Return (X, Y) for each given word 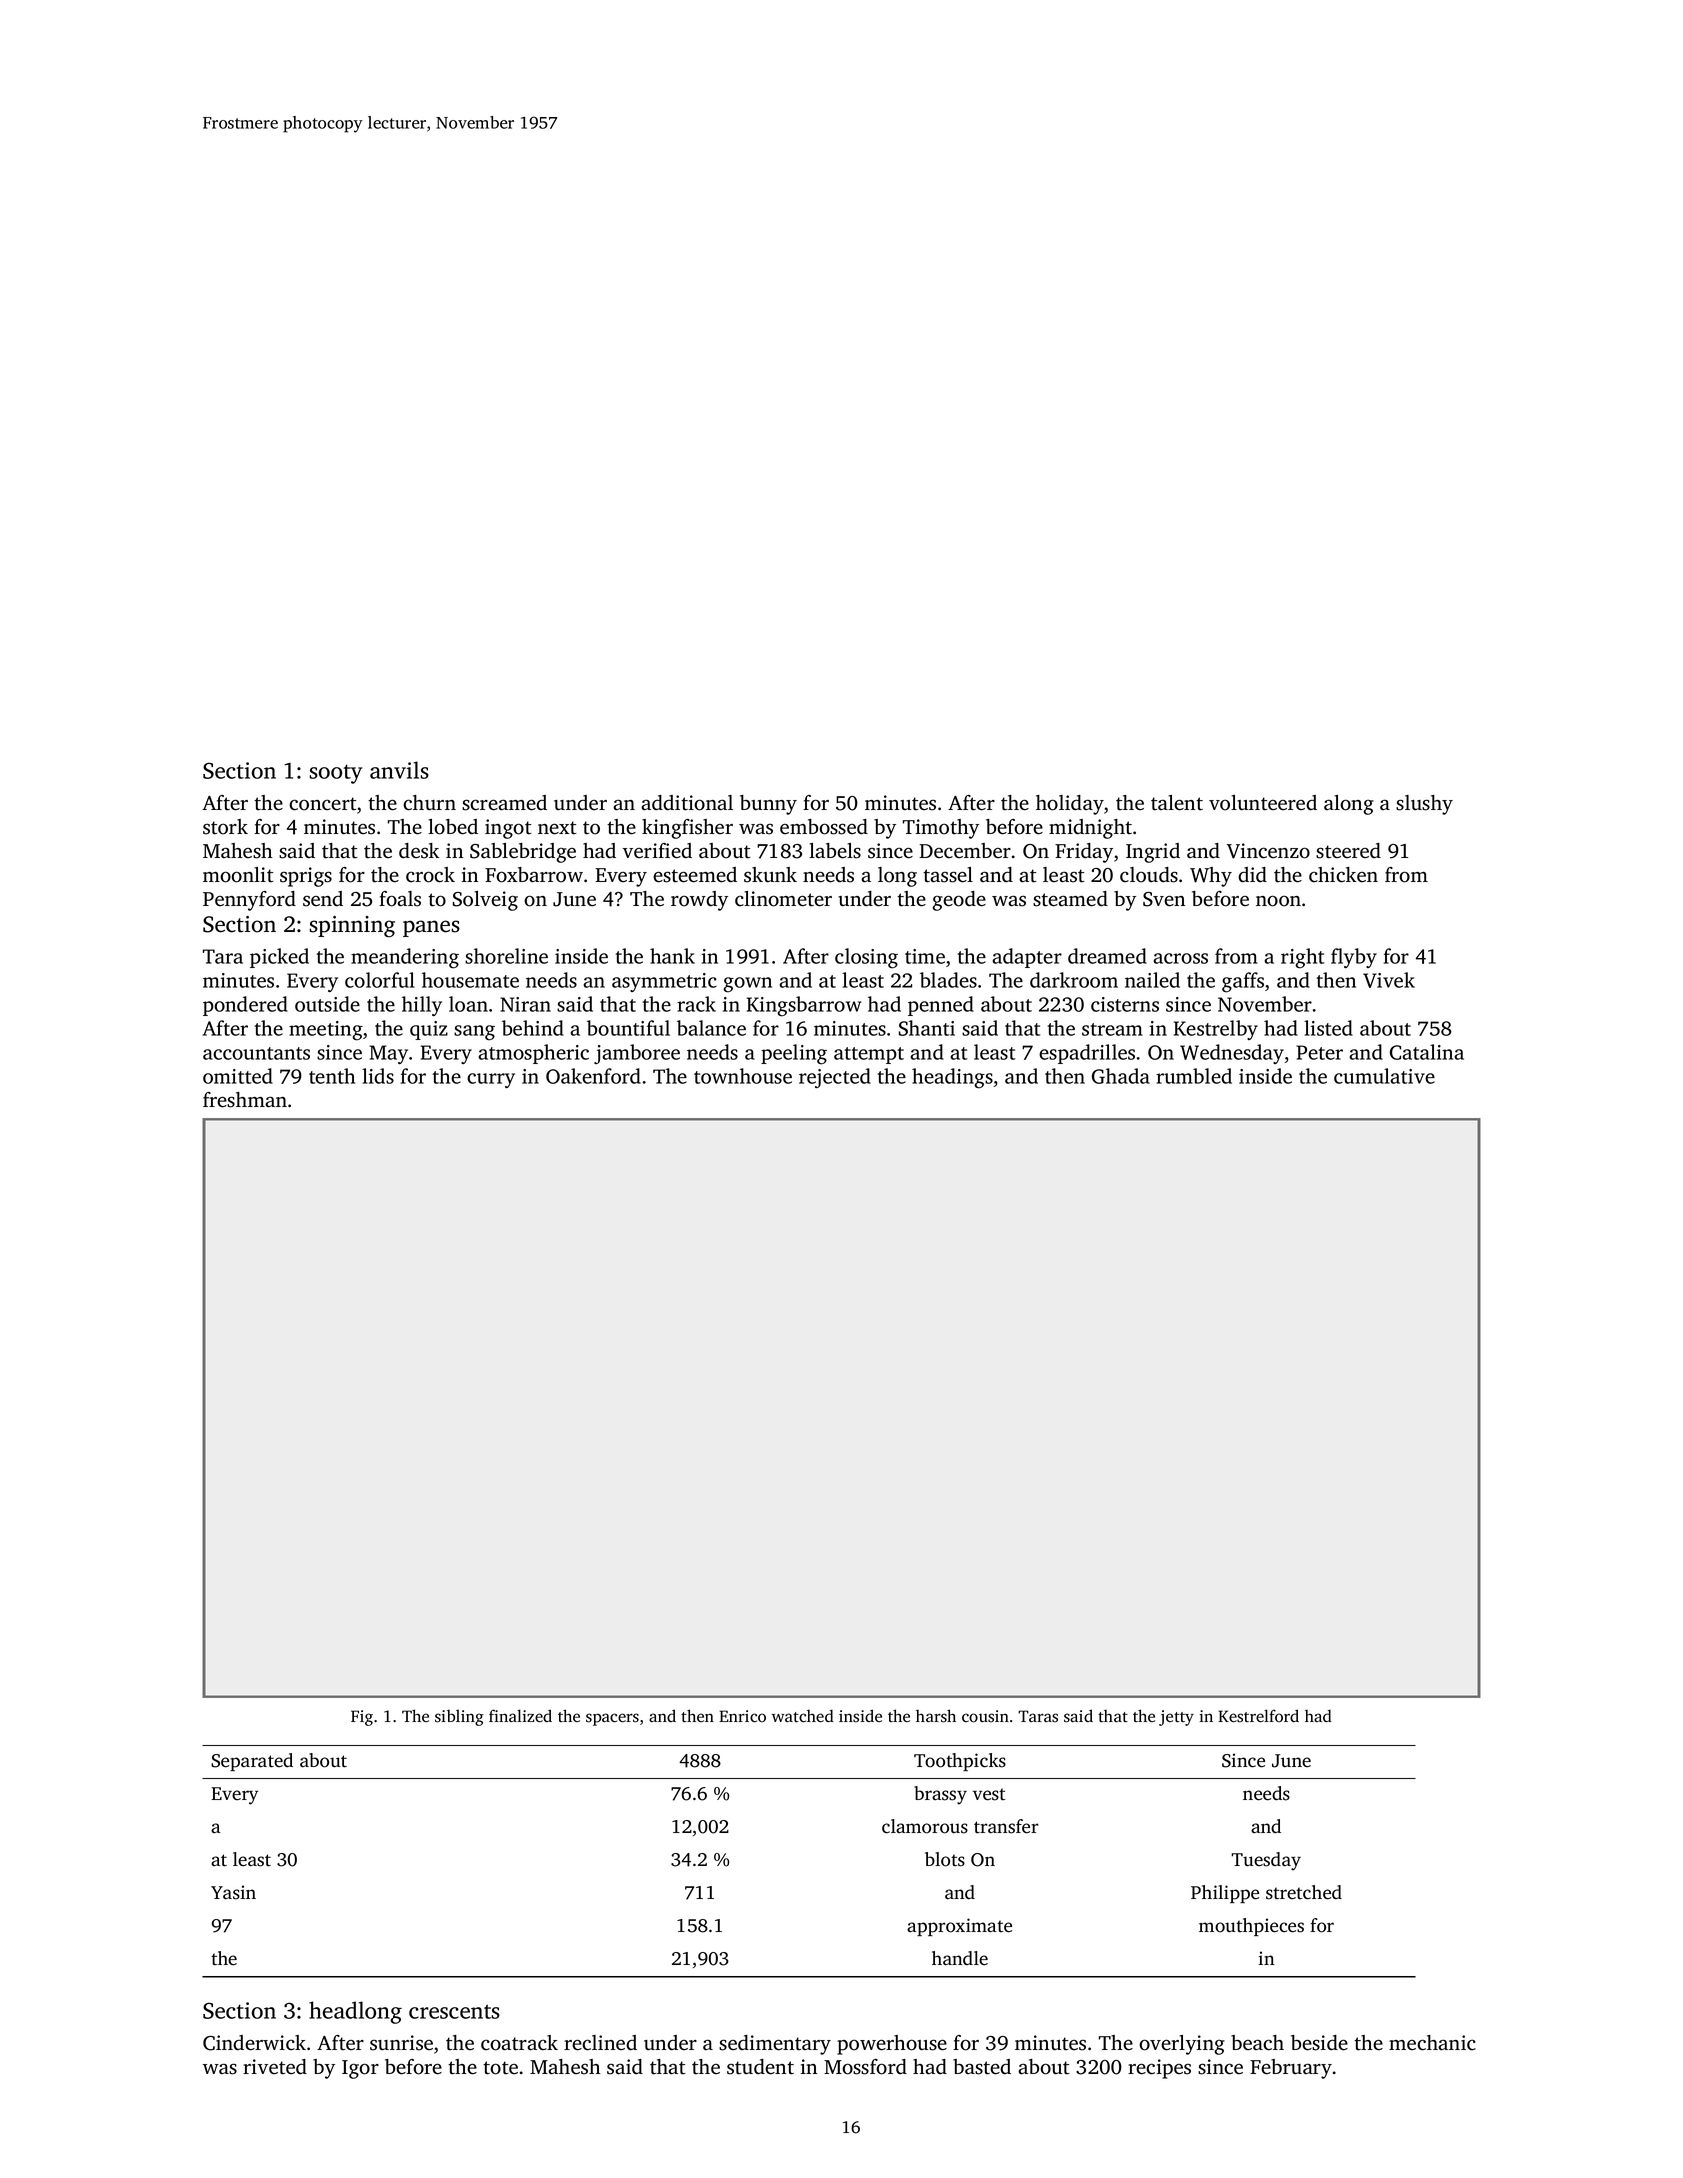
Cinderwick (254, 2043)
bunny (768, 805)
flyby (1354, 958)
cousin (985, 1716)
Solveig (485, 901)
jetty (1176, 1718)
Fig (362, 1718)
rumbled (1194, 1076)
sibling (459, 1717)
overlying (1182, 2045)
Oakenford (593, 1076)
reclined (600, 2043)
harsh (936, 1716)
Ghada (1121, 1076)
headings (952, 1078)
